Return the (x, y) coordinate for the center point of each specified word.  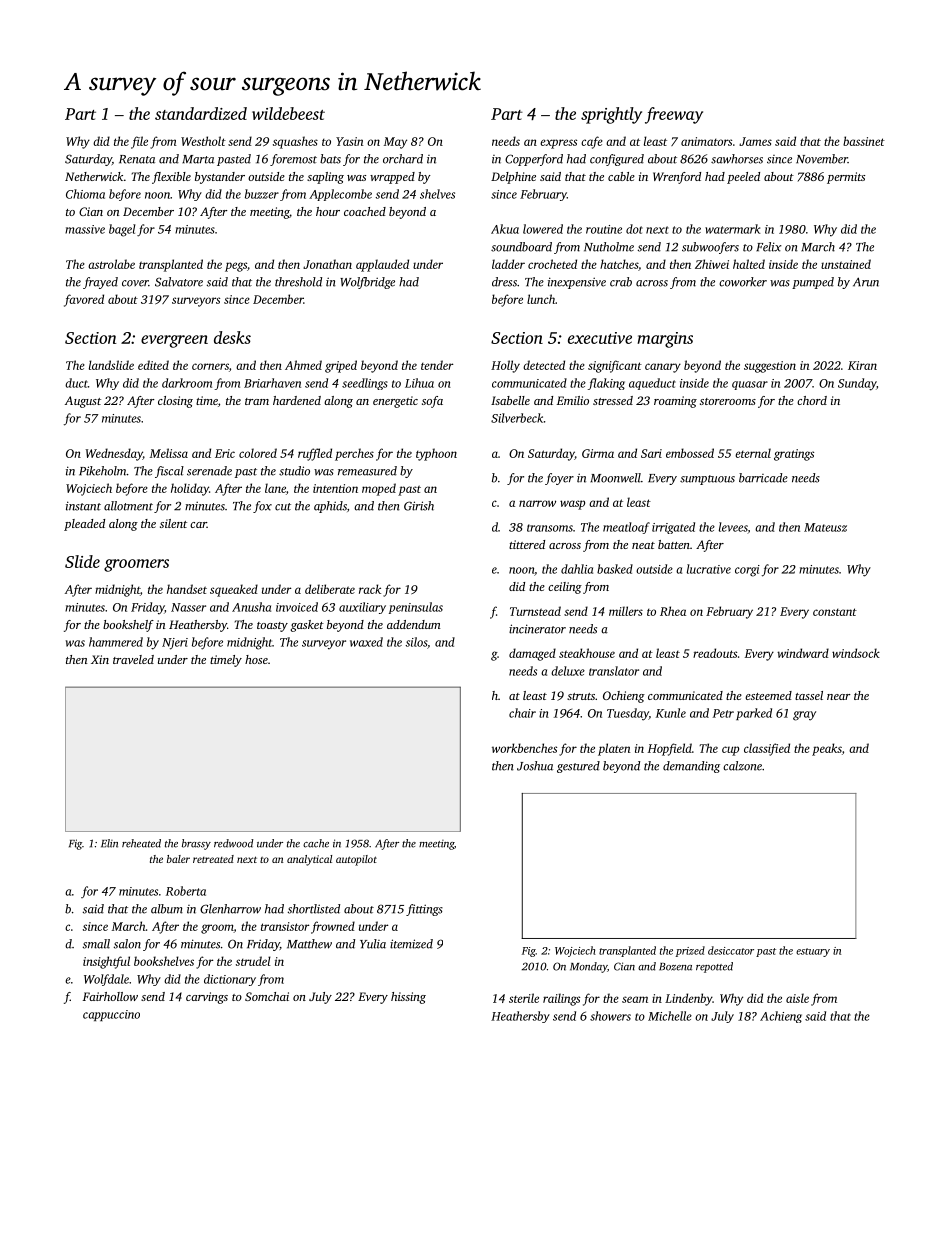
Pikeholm (103, 471)
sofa (432, 402)
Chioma (85, 194)
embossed (690, 453)
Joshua (535, 766)
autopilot (356, 860)
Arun (866, 282)
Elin (109, 843)
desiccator (731, 950)
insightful (106, 962)
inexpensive (577, 283)
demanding (691, 767)
